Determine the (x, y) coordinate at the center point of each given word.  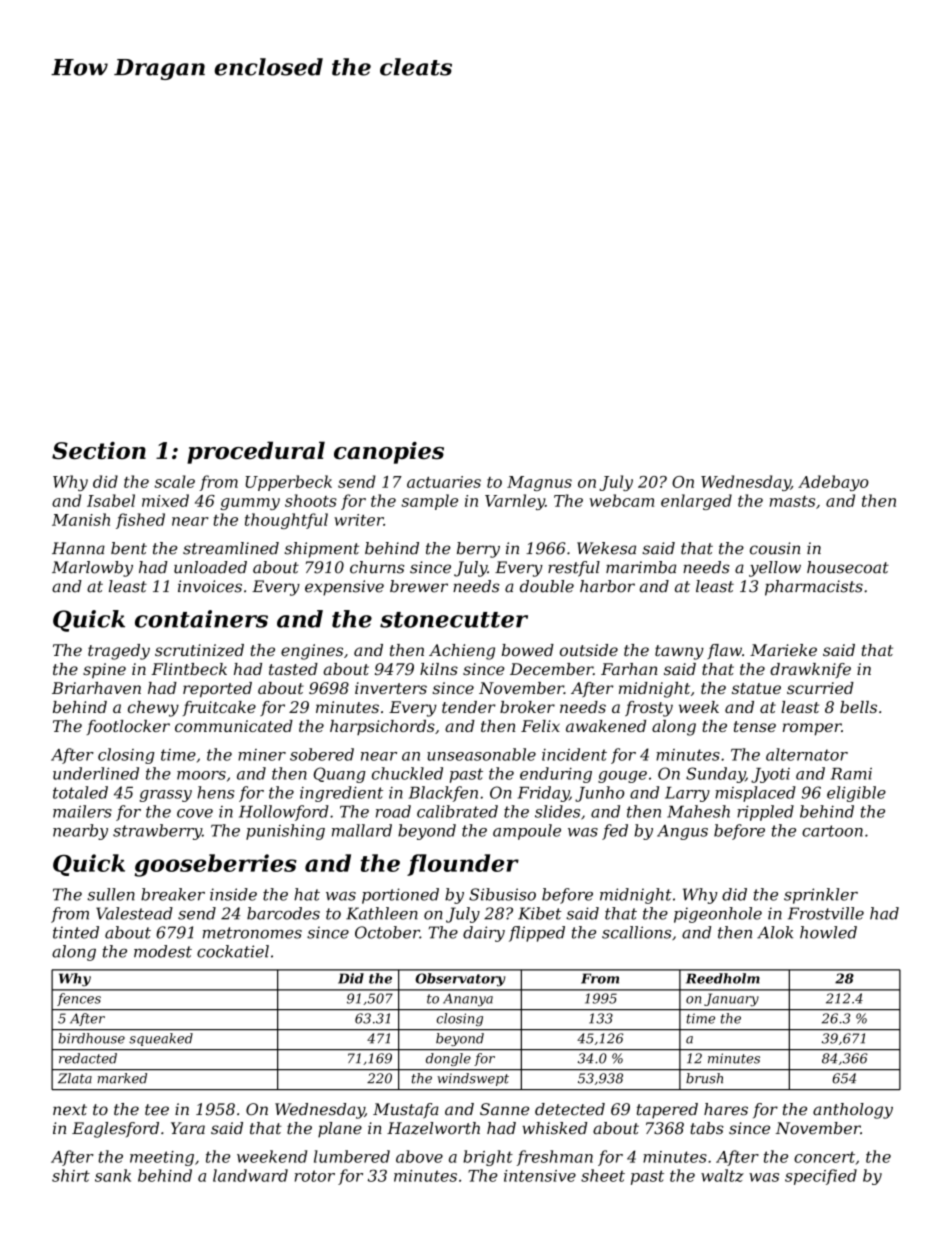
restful (574, 569)
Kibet (540, 913)
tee (157, 1110)
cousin (775, 548)
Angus (682, 832)
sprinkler (821, 896)
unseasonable (481, 754)
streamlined (231, 548)
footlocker (128, 727)
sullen (111, 894)
